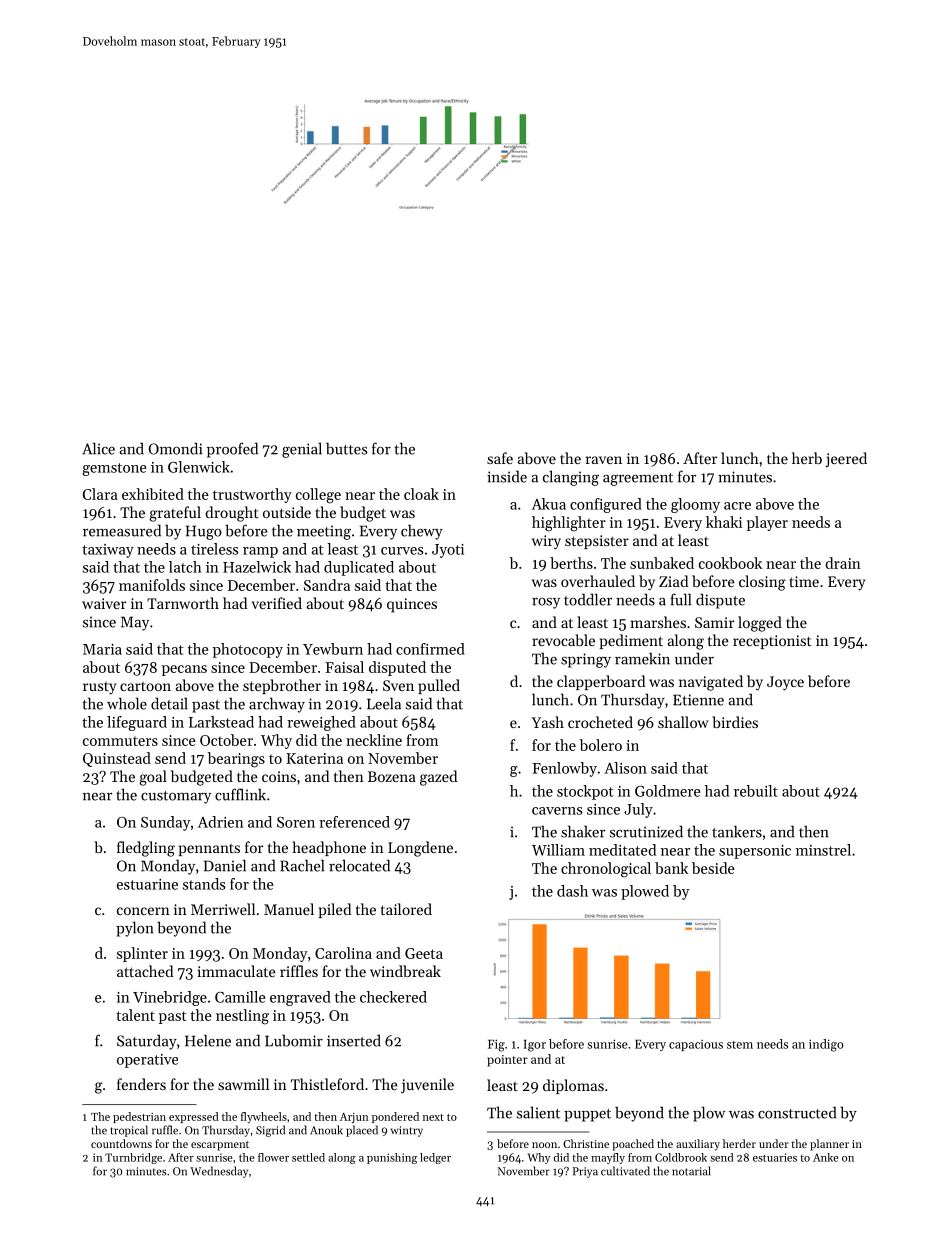 This document has height=1233, width=952. Describe the element at coordinates (785, 683) in the document. I see `Joyce` at that location.
